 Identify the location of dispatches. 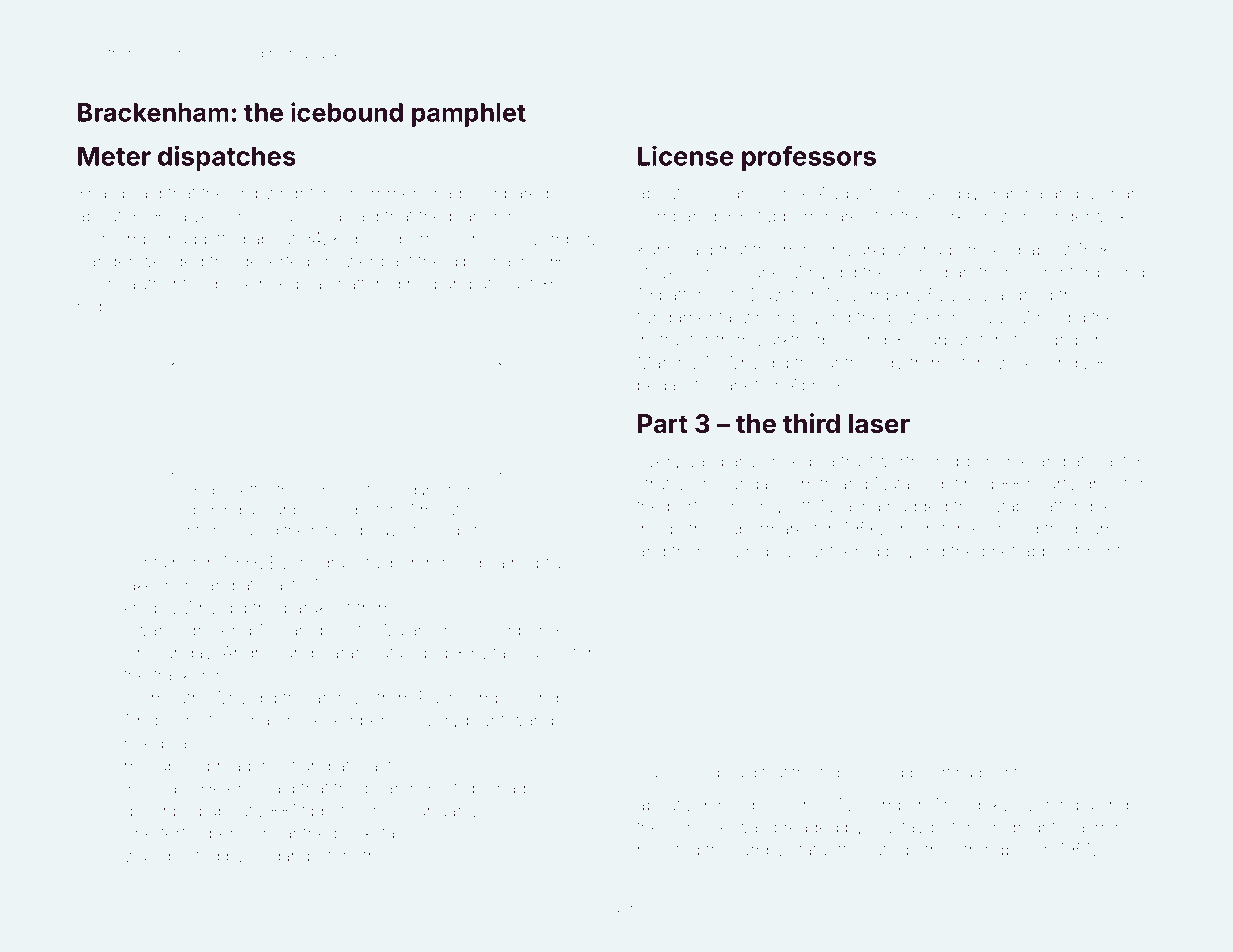
(227, 158).
